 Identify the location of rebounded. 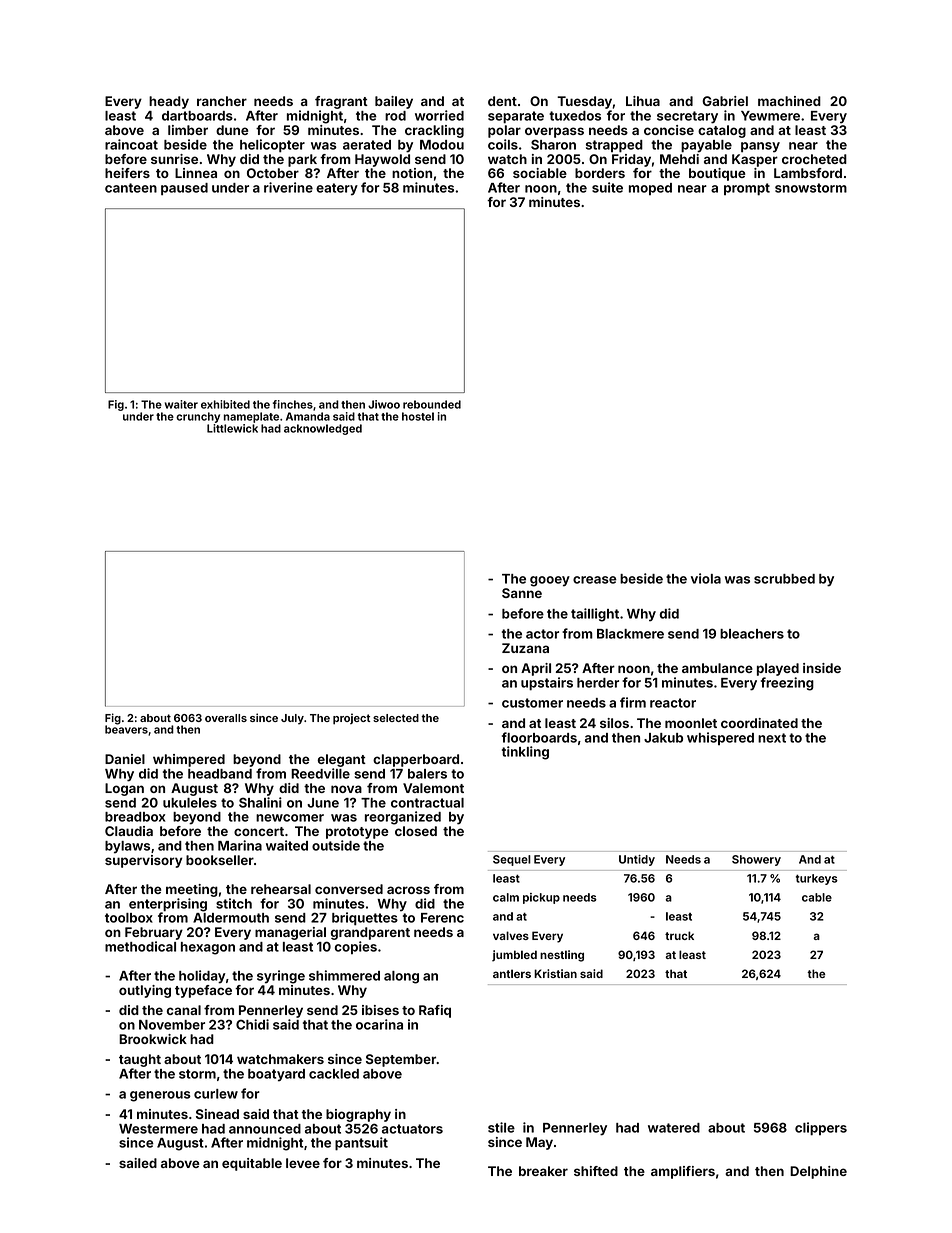
(432, 404).
